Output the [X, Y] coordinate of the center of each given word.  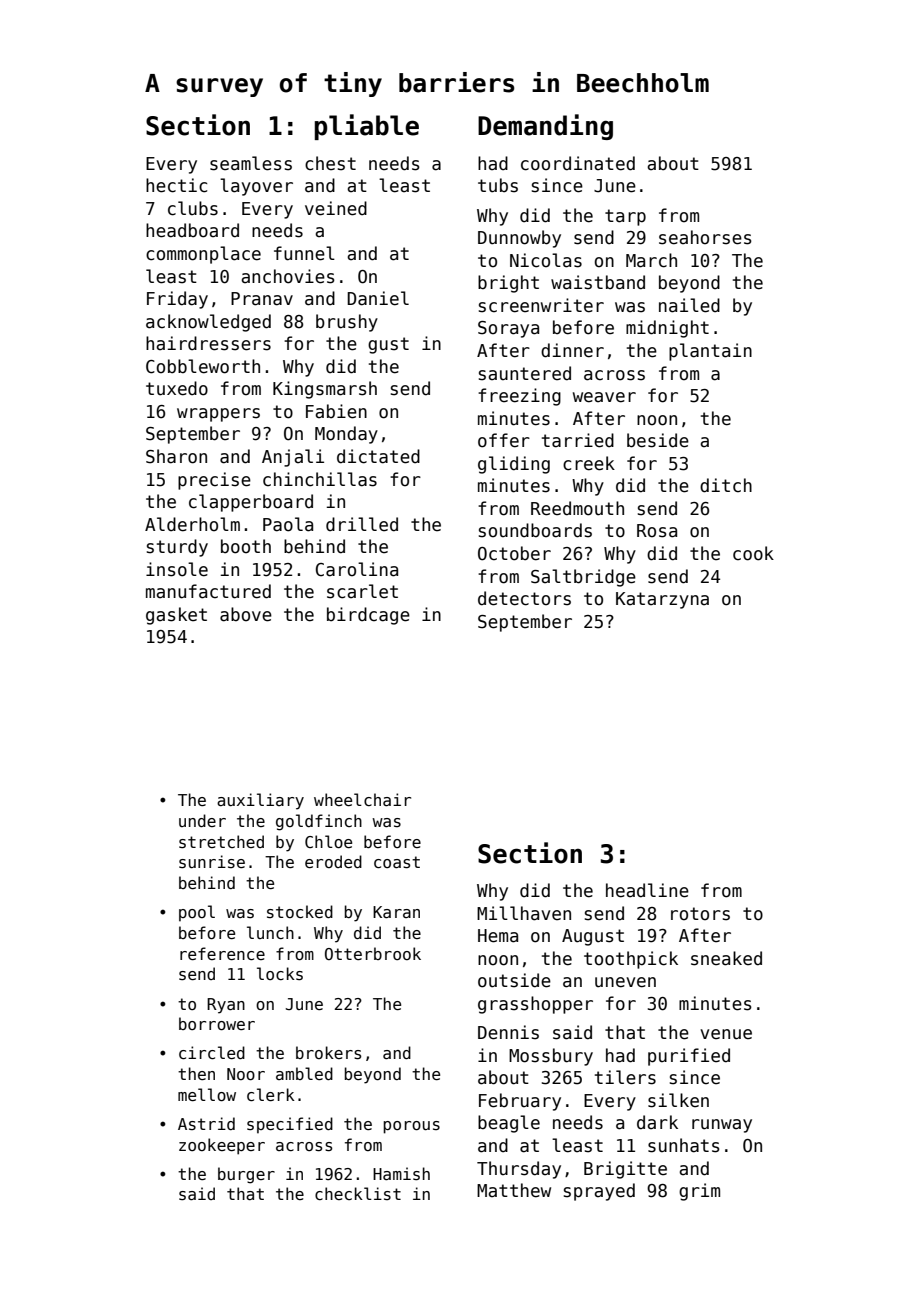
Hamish [401, 1174]
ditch [726, 485]
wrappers [218, 415]
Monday [346, 435]
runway [722, 1126]
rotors [700, 914]
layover [256, 187]
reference [222, 953]
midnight [667, 329]
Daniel [378, 298]
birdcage [368, 616]
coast [397, 862]
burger [246, 1175]
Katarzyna [662, 600]
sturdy [177, 548]
